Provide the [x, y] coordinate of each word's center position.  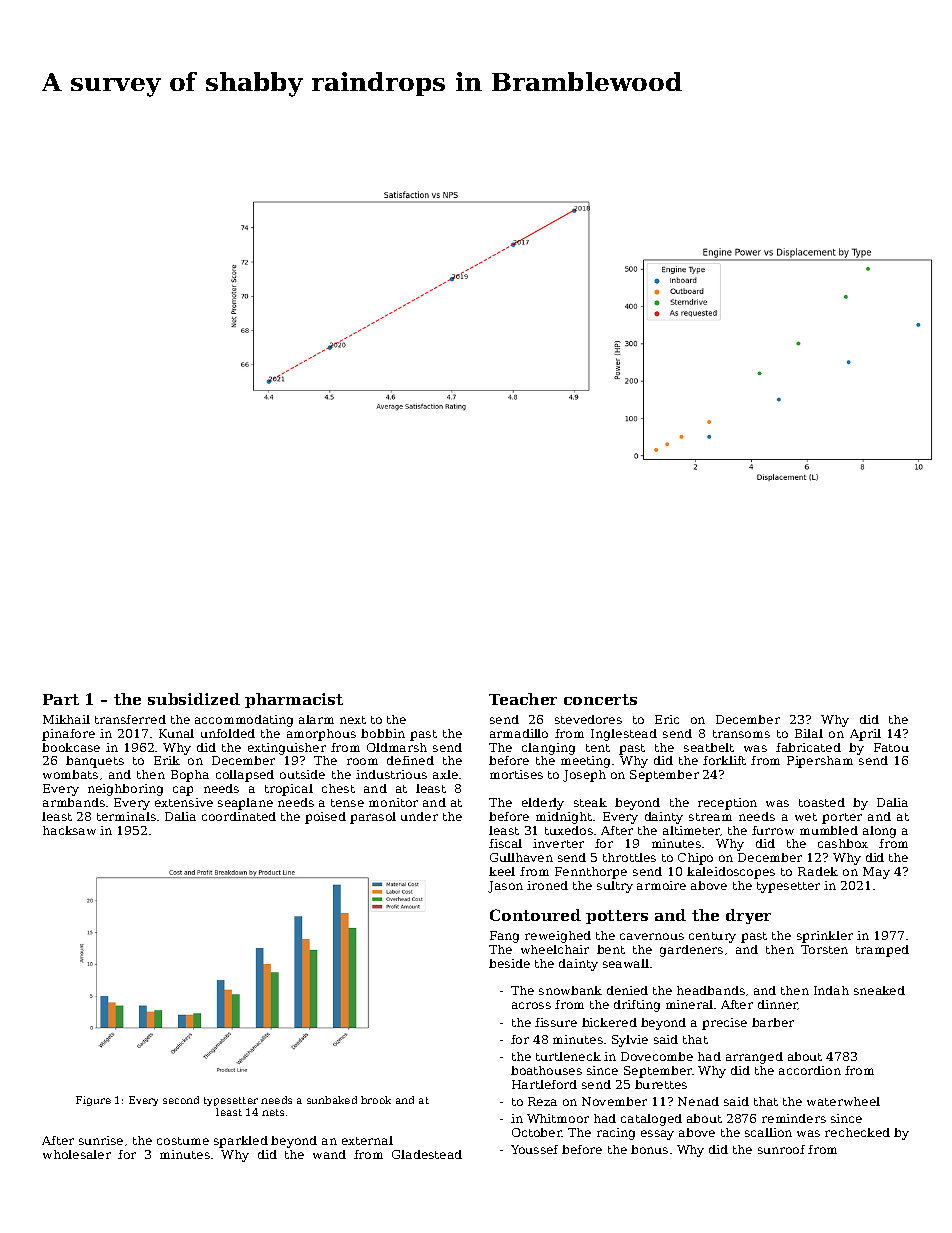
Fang [504, 937]
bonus [649, 1149]
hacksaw [69, 830]
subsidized [194, 699]
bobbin [383, 733]
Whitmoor [558, 1118]
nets [273, 1112]
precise [724, 1024]
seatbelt [709, 747]
